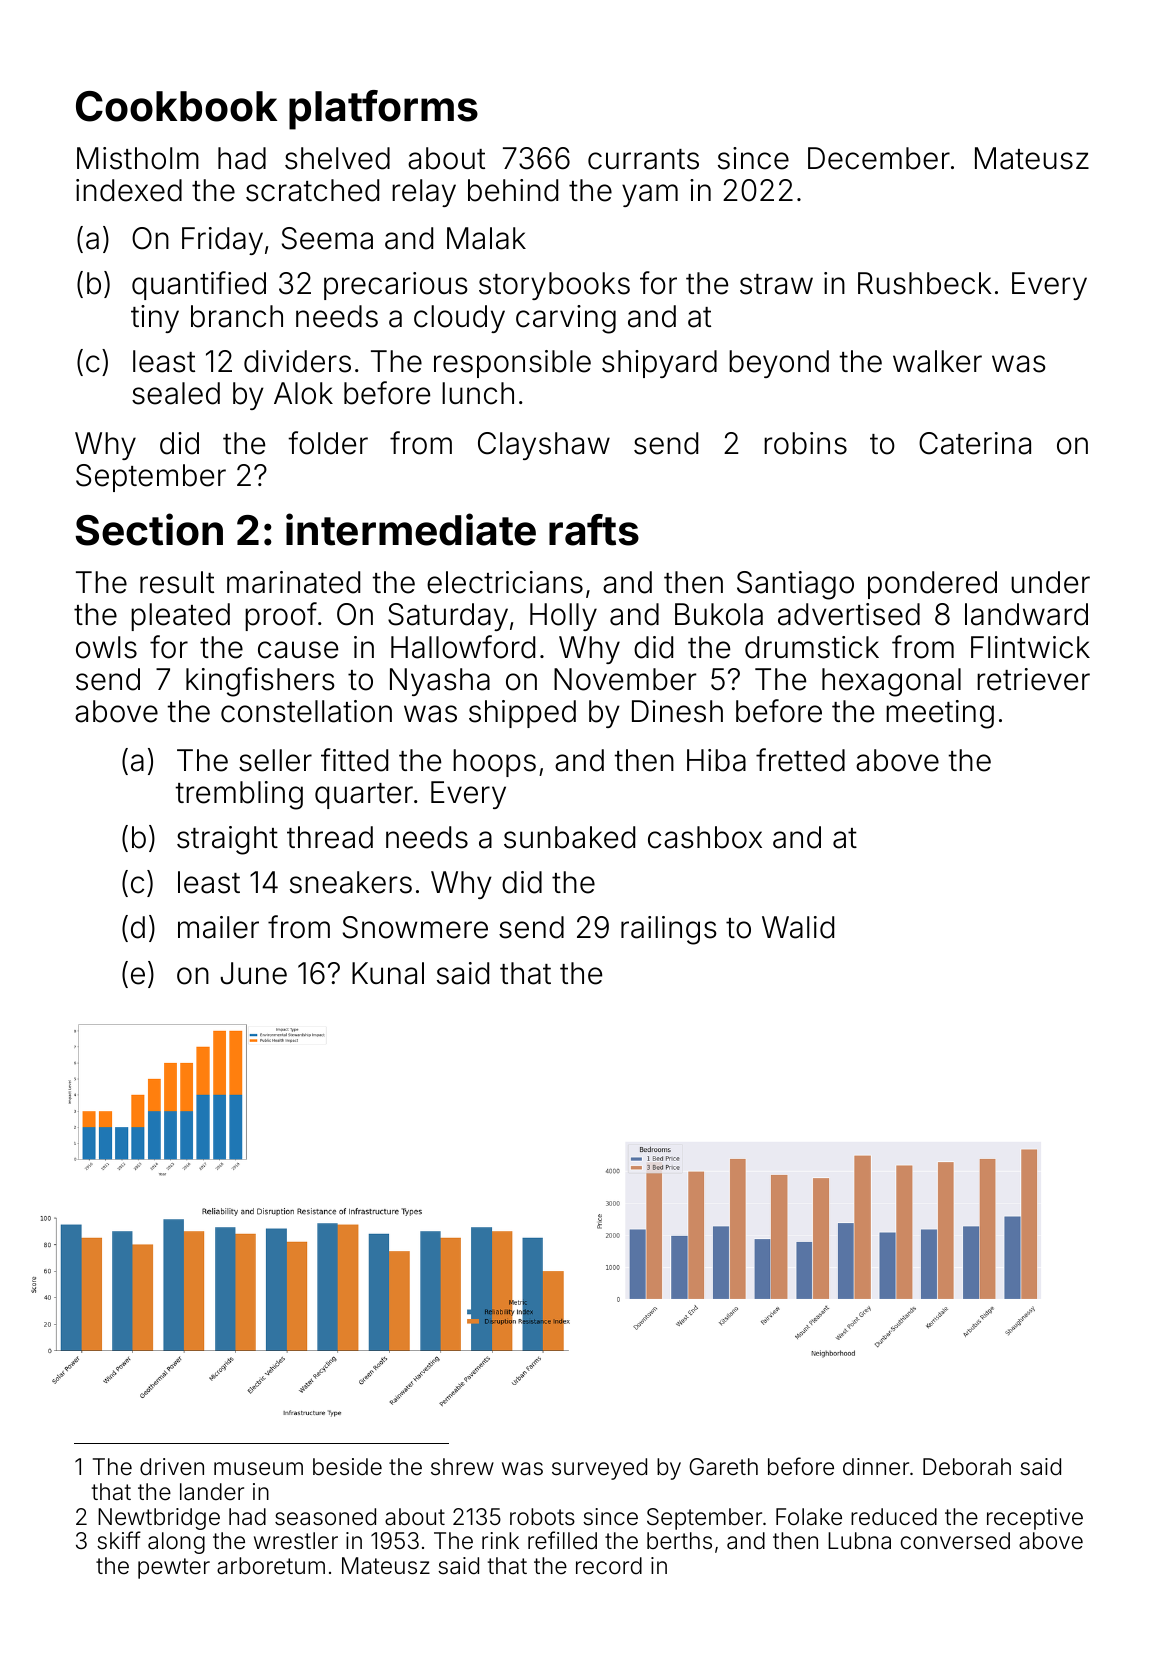  What do you see at coordinates (798, 927) in the document?
I see `Walid` at bounding box center [798, 927].
